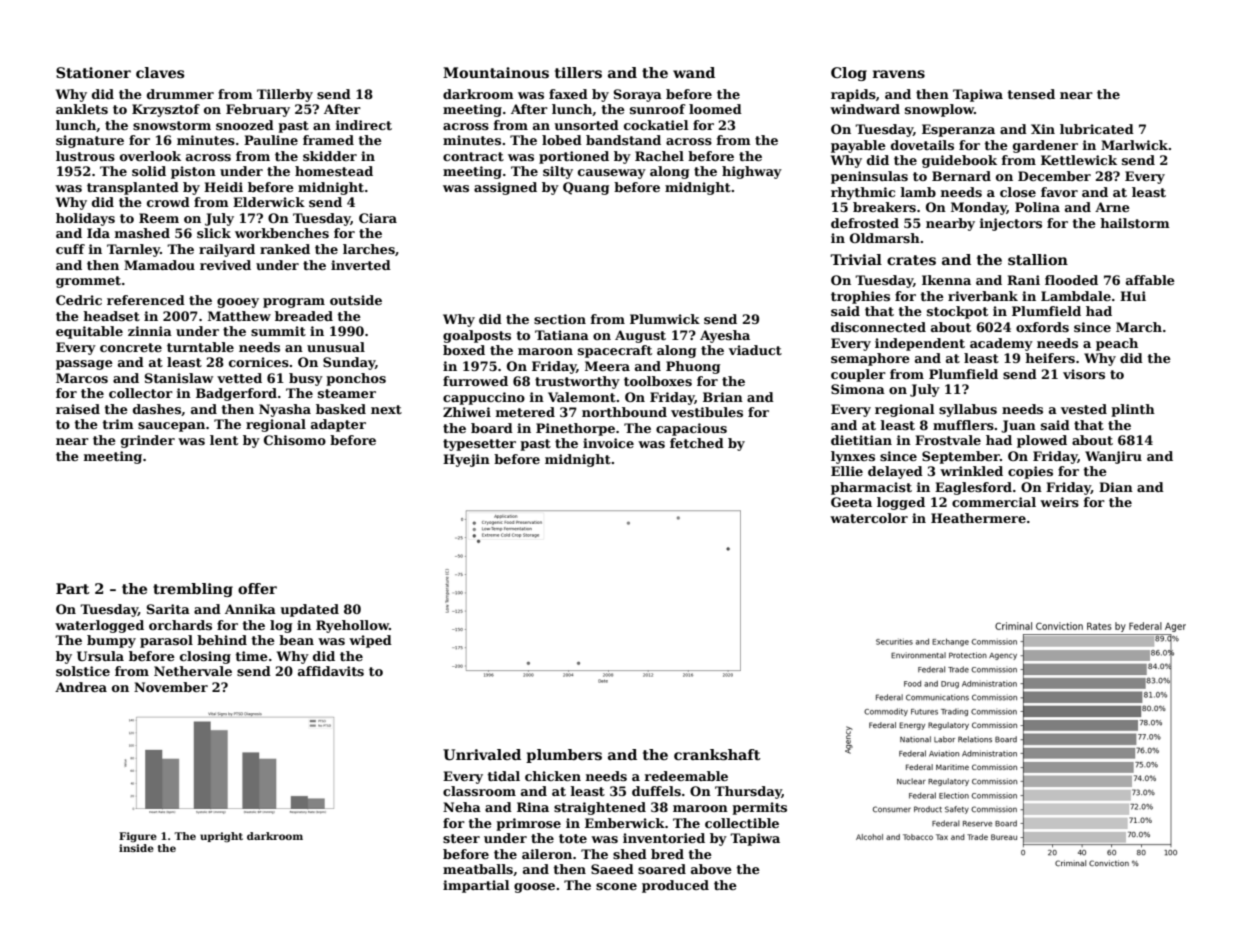 This page has width=1233, height=952. I want to click on affable, so click(1150, 280).
